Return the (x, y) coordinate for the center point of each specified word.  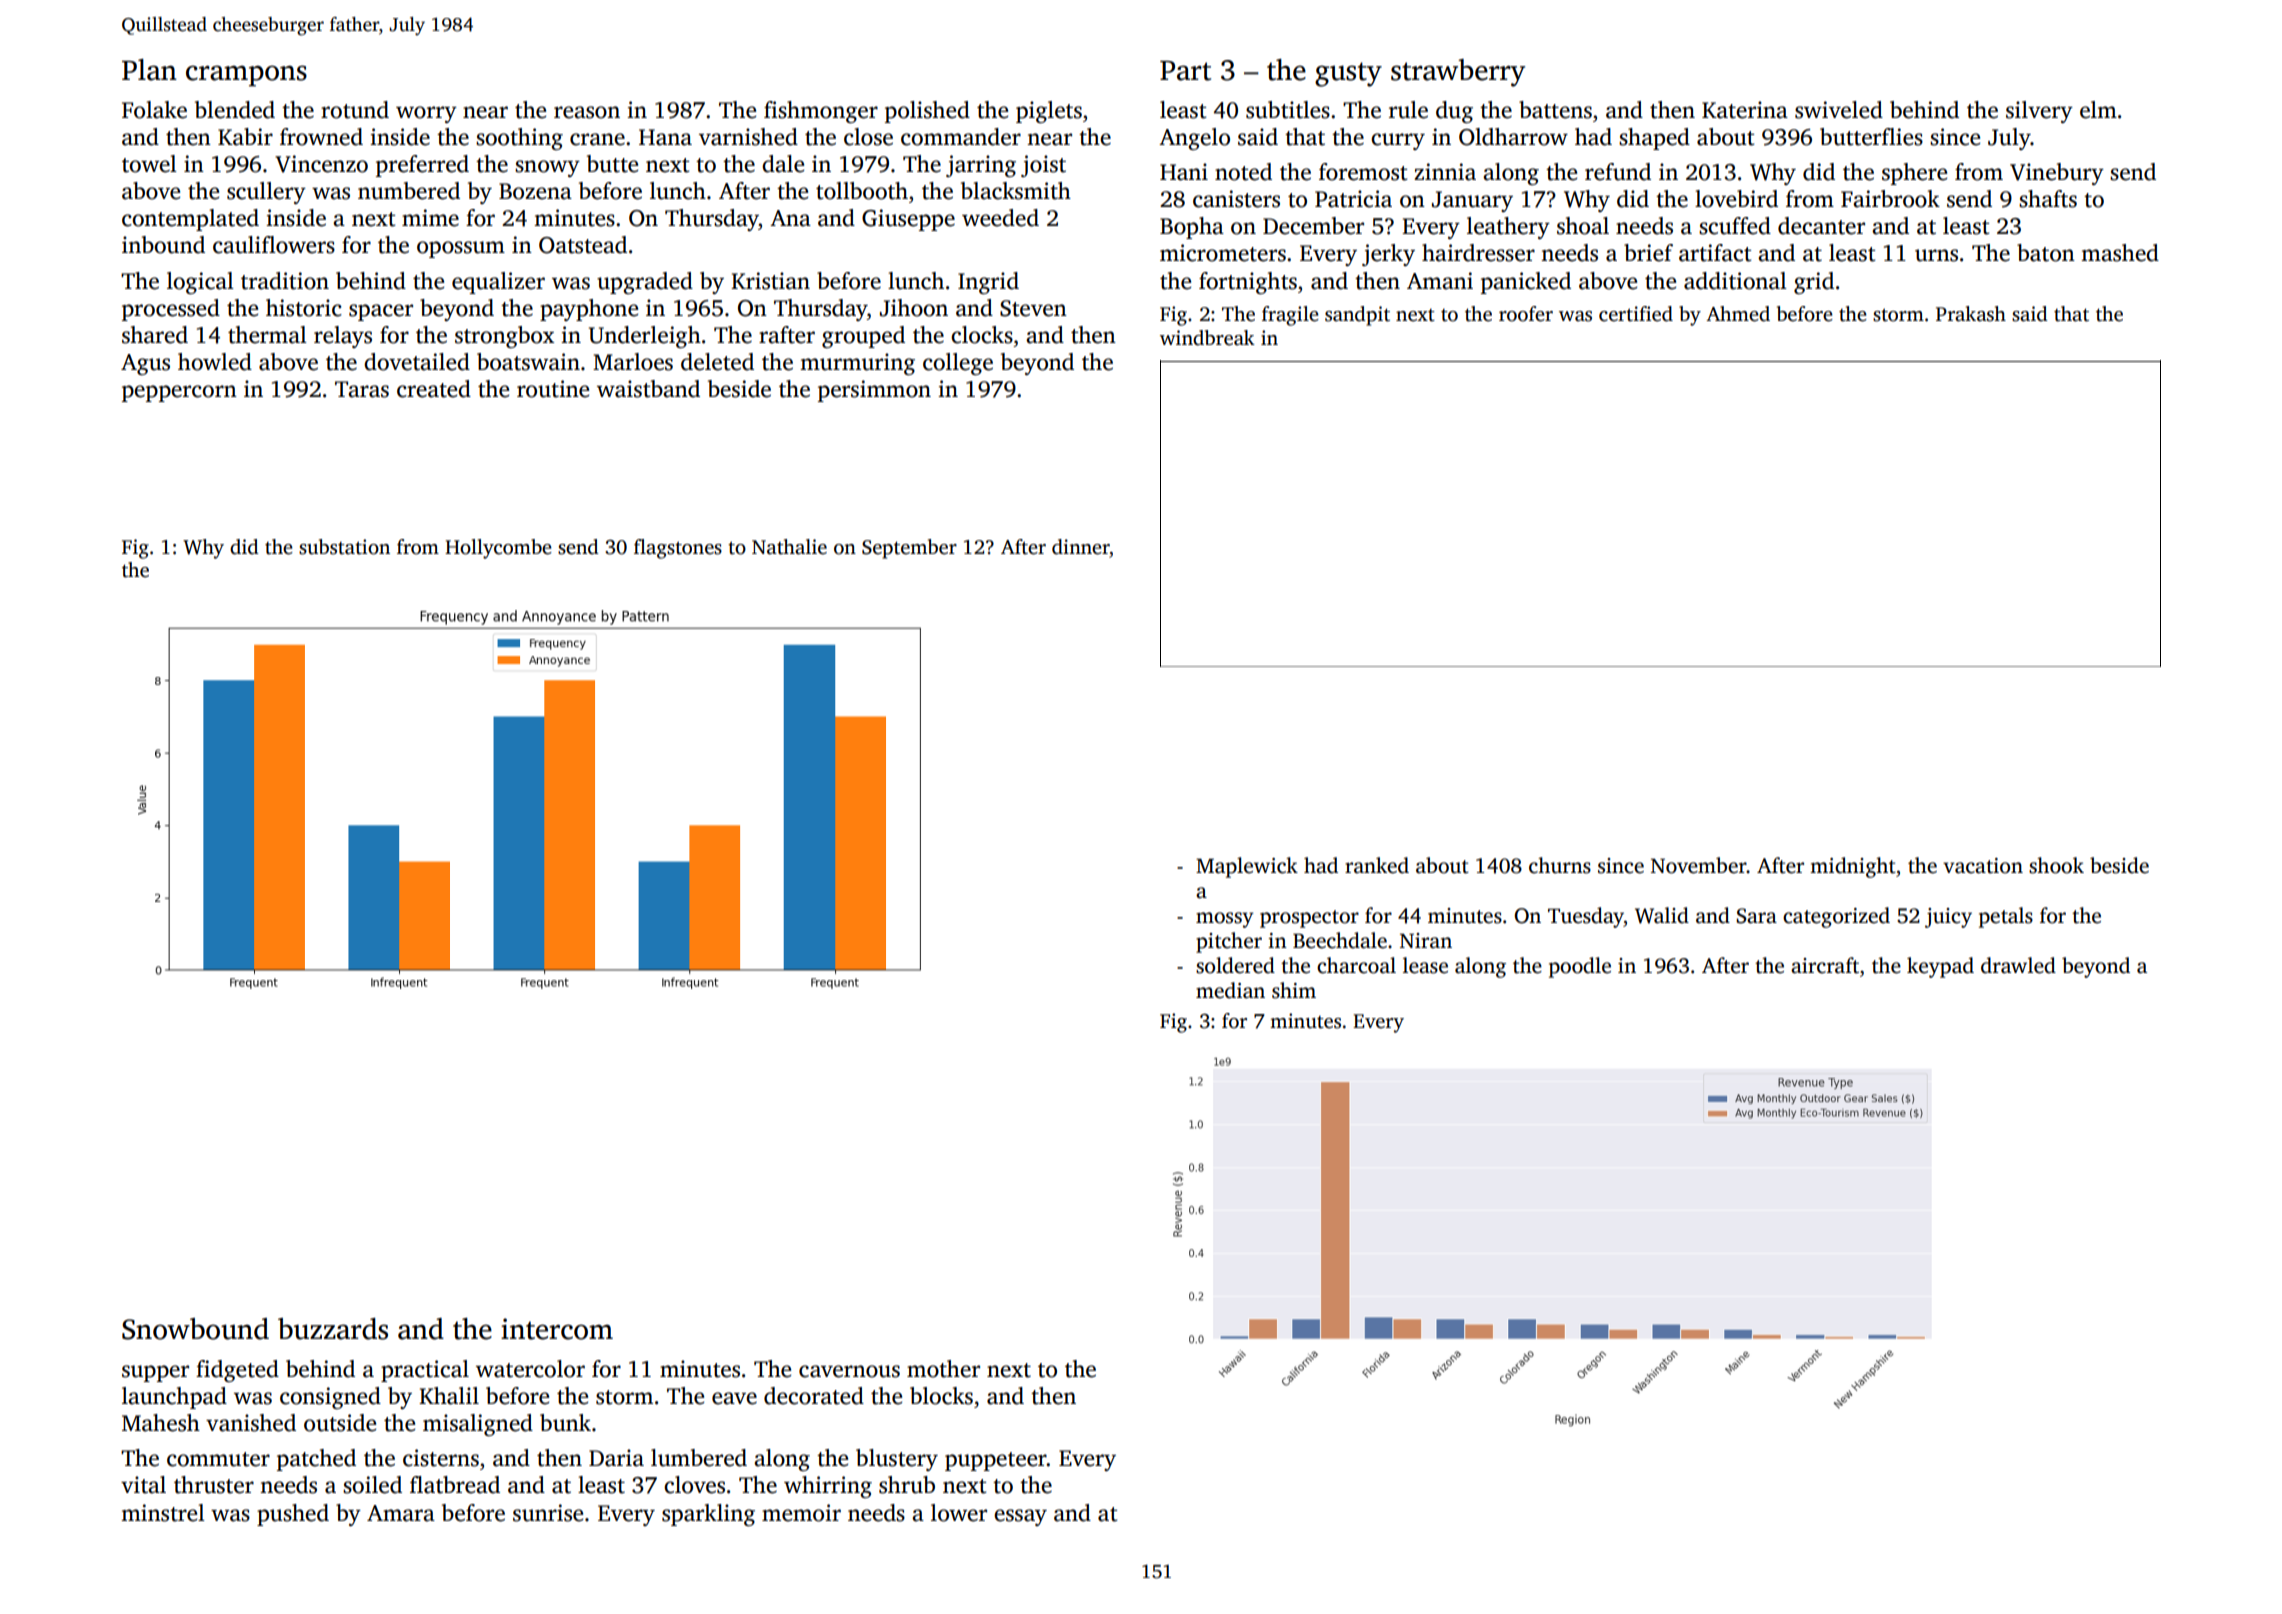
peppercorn (179, 393)
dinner (1081, 547)
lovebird (1736, 199)
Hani (1184, 172)
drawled (2018, 965)
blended (235, 110)
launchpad (174, 1398)
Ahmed (1738, 314)
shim (1294, 990)
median (1230, 990)
